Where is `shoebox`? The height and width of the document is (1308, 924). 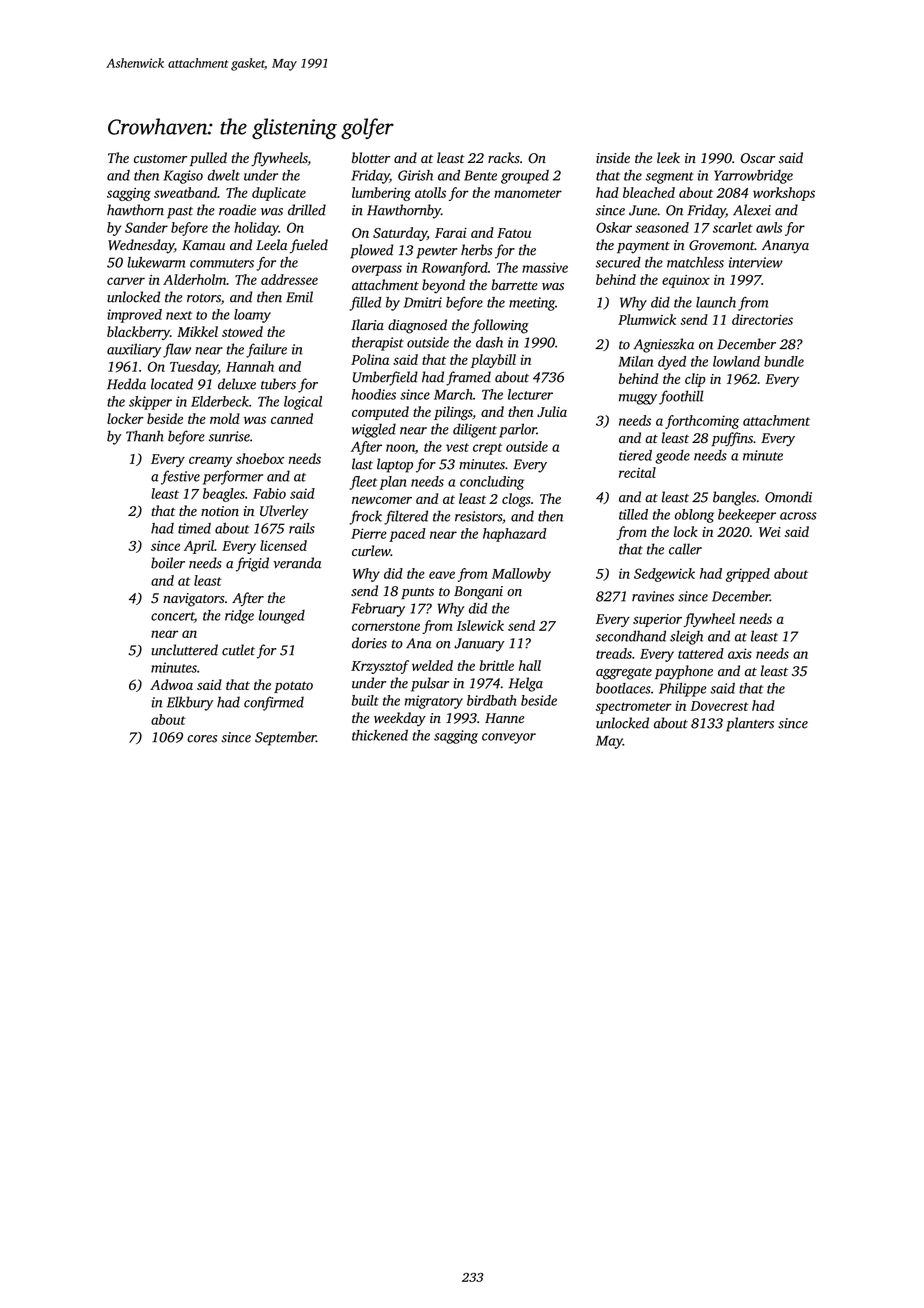 shoebox is located at coordinates (260, 458).
